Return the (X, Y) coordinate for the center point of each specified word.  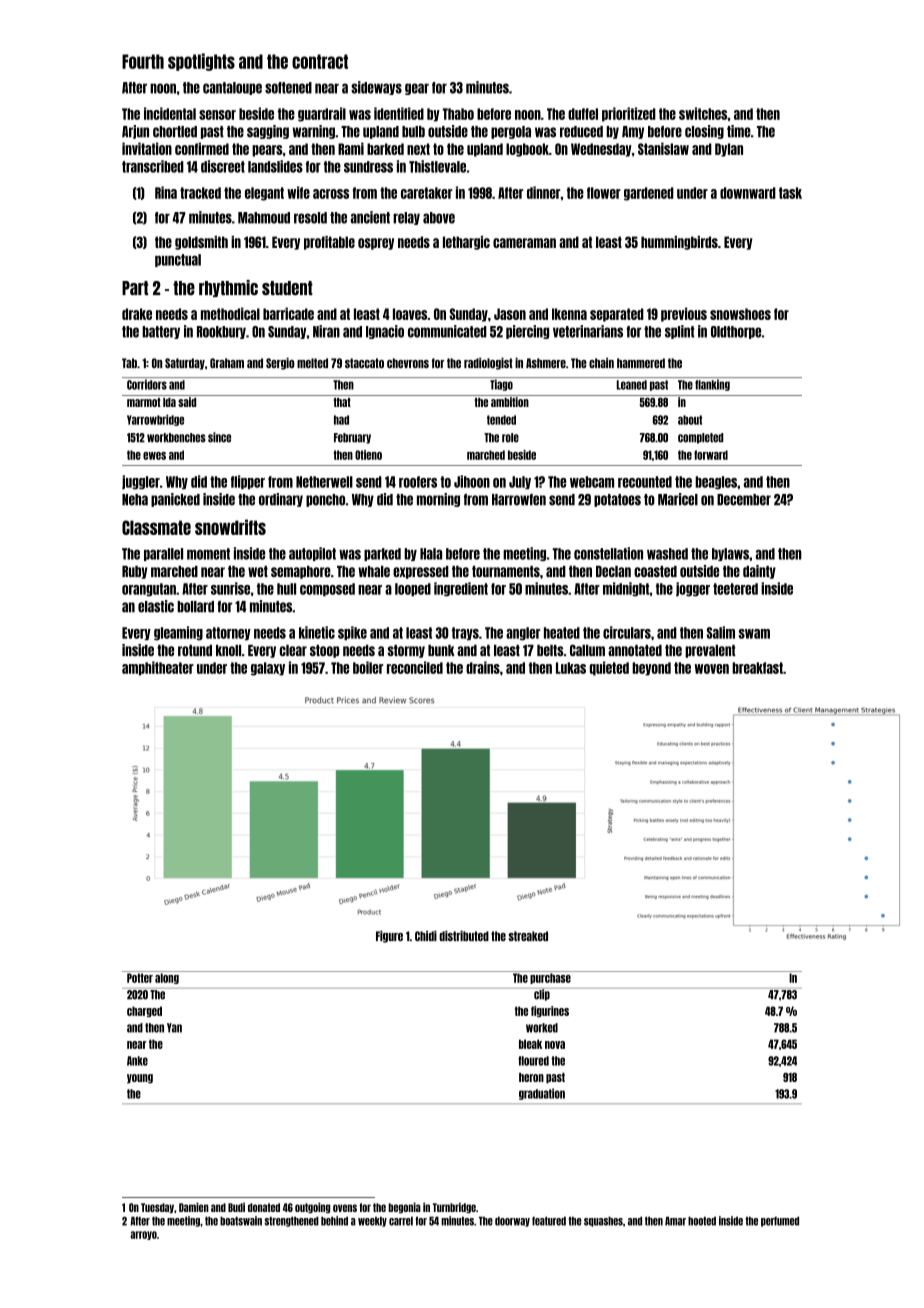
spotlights (201, 62)
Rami (351, 148)
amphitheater (158, 668)
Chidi (426, 936)
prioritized (629, 114)
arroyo (143, 1235)
